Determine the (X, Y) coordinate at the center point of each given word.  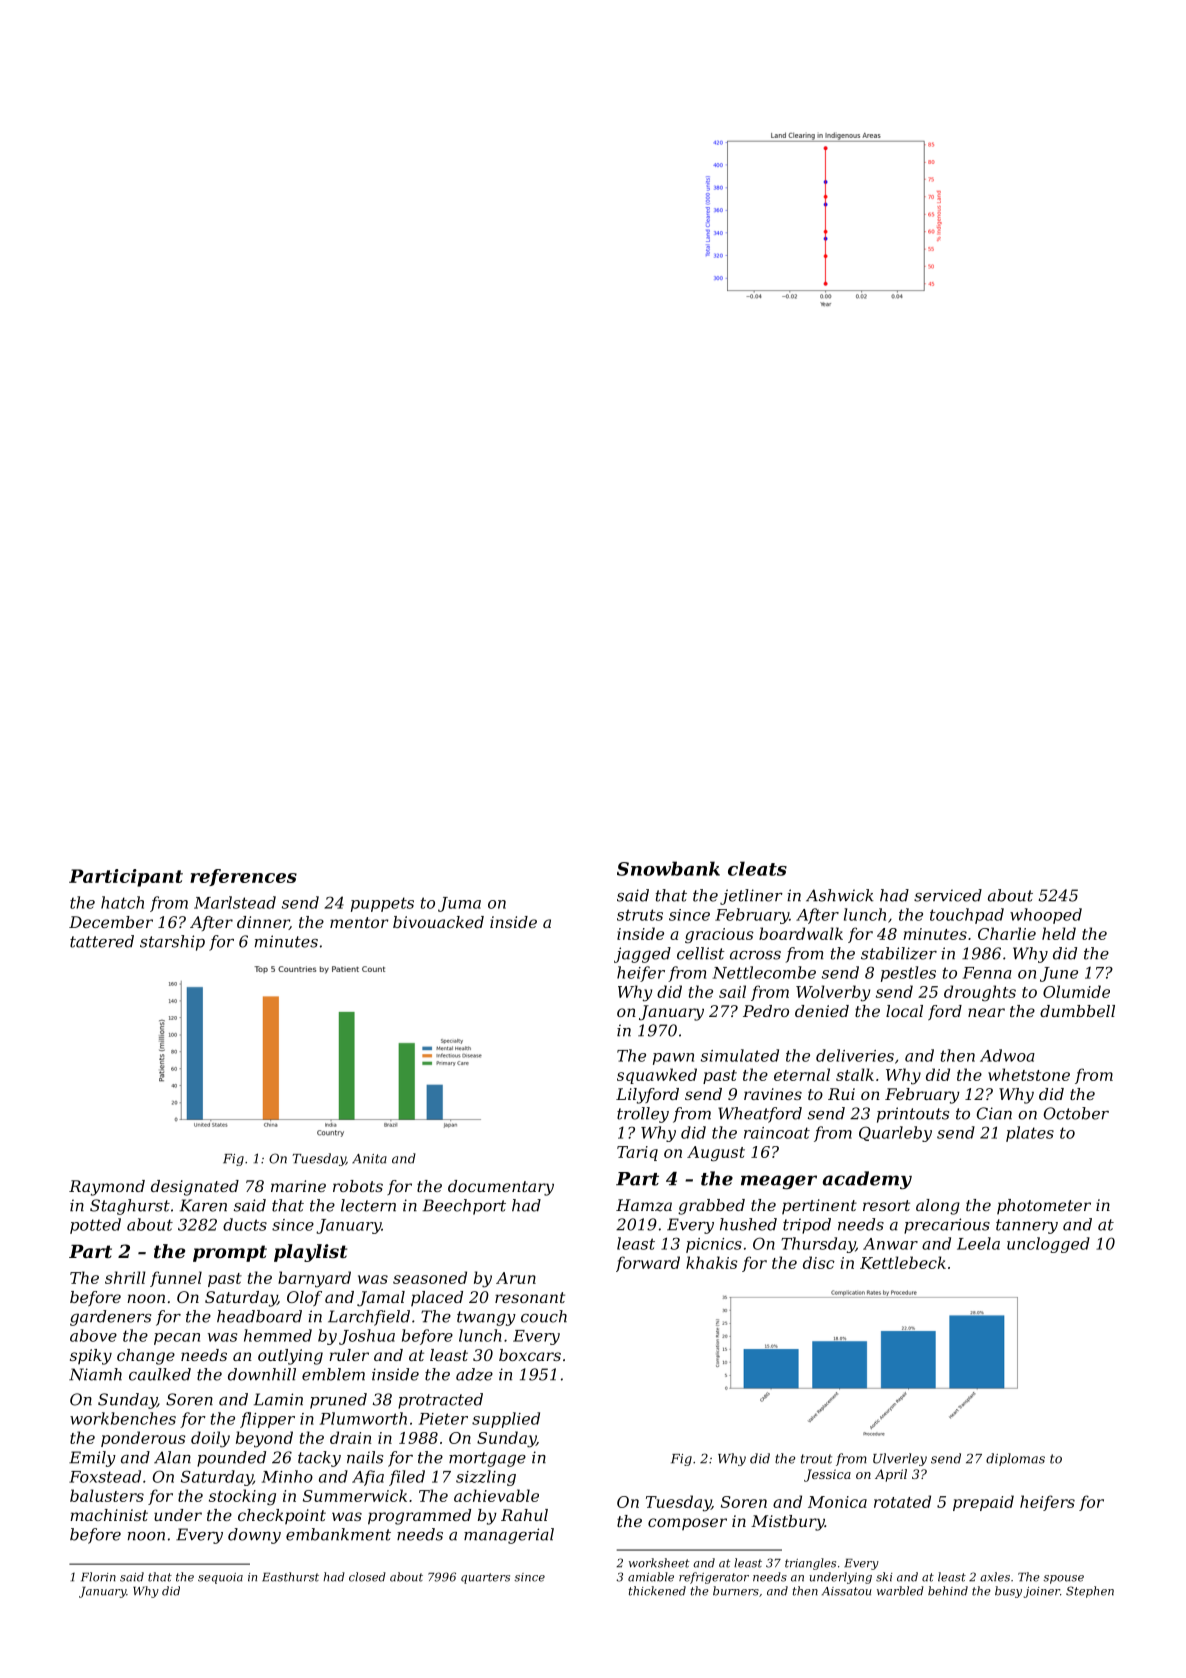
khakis (712, 1262)
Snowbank (668, 868)
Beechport (464, 1207)
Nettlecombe (764, 972)
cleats (757, 868)
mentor (359, 922)
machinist (109, 1515)
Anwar (890, 1244)
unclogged (1048, 1245)
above (93, 1335)
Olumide (1076, 991)
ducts (245, 1224)
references (243, 877)
